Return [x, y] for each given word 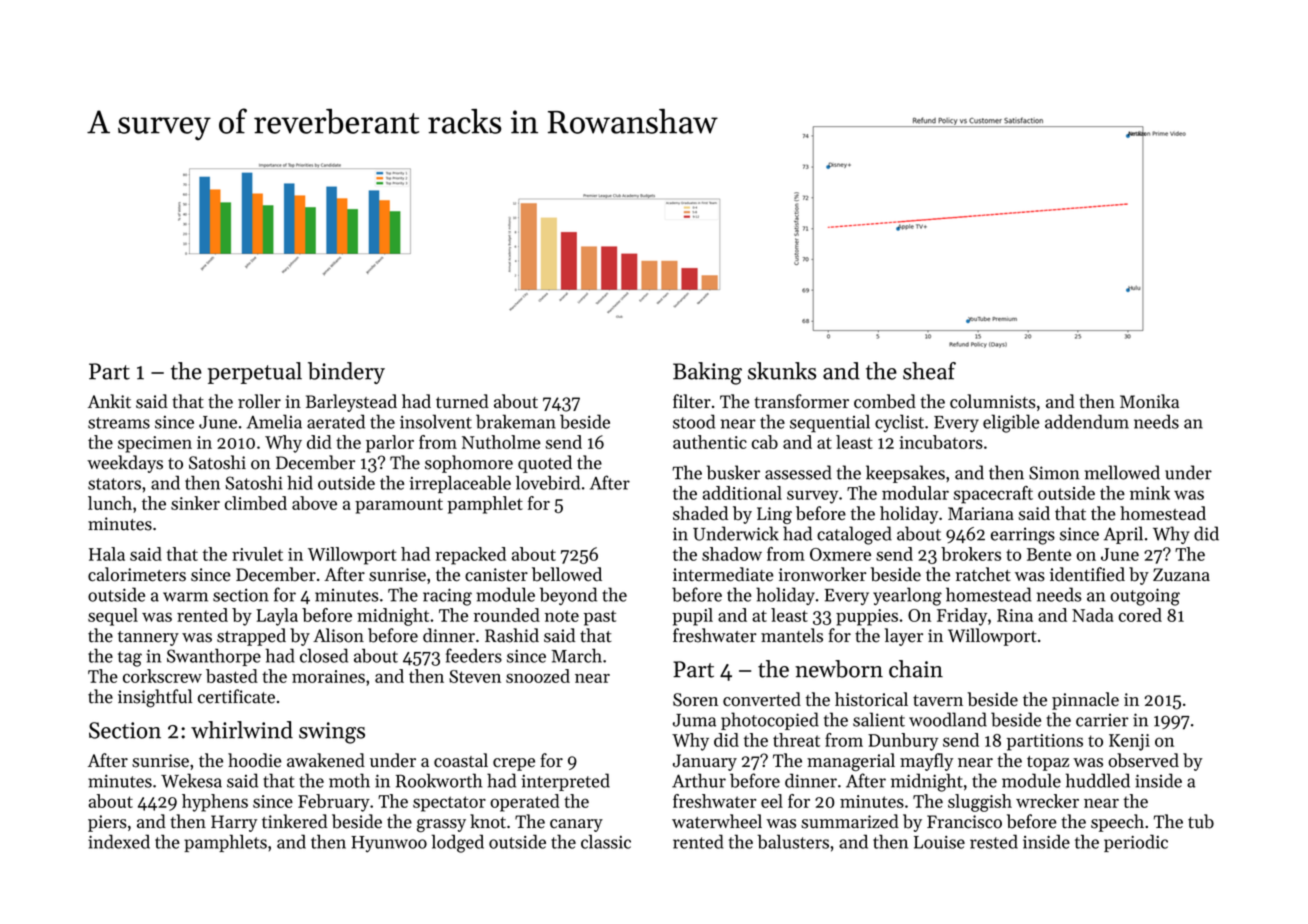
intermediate [723, 574]
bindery [346, 373]
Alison [338, 635]
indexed [119, 841]
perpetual [255, 373]
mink [1150, 493]
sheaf [929, 371]
